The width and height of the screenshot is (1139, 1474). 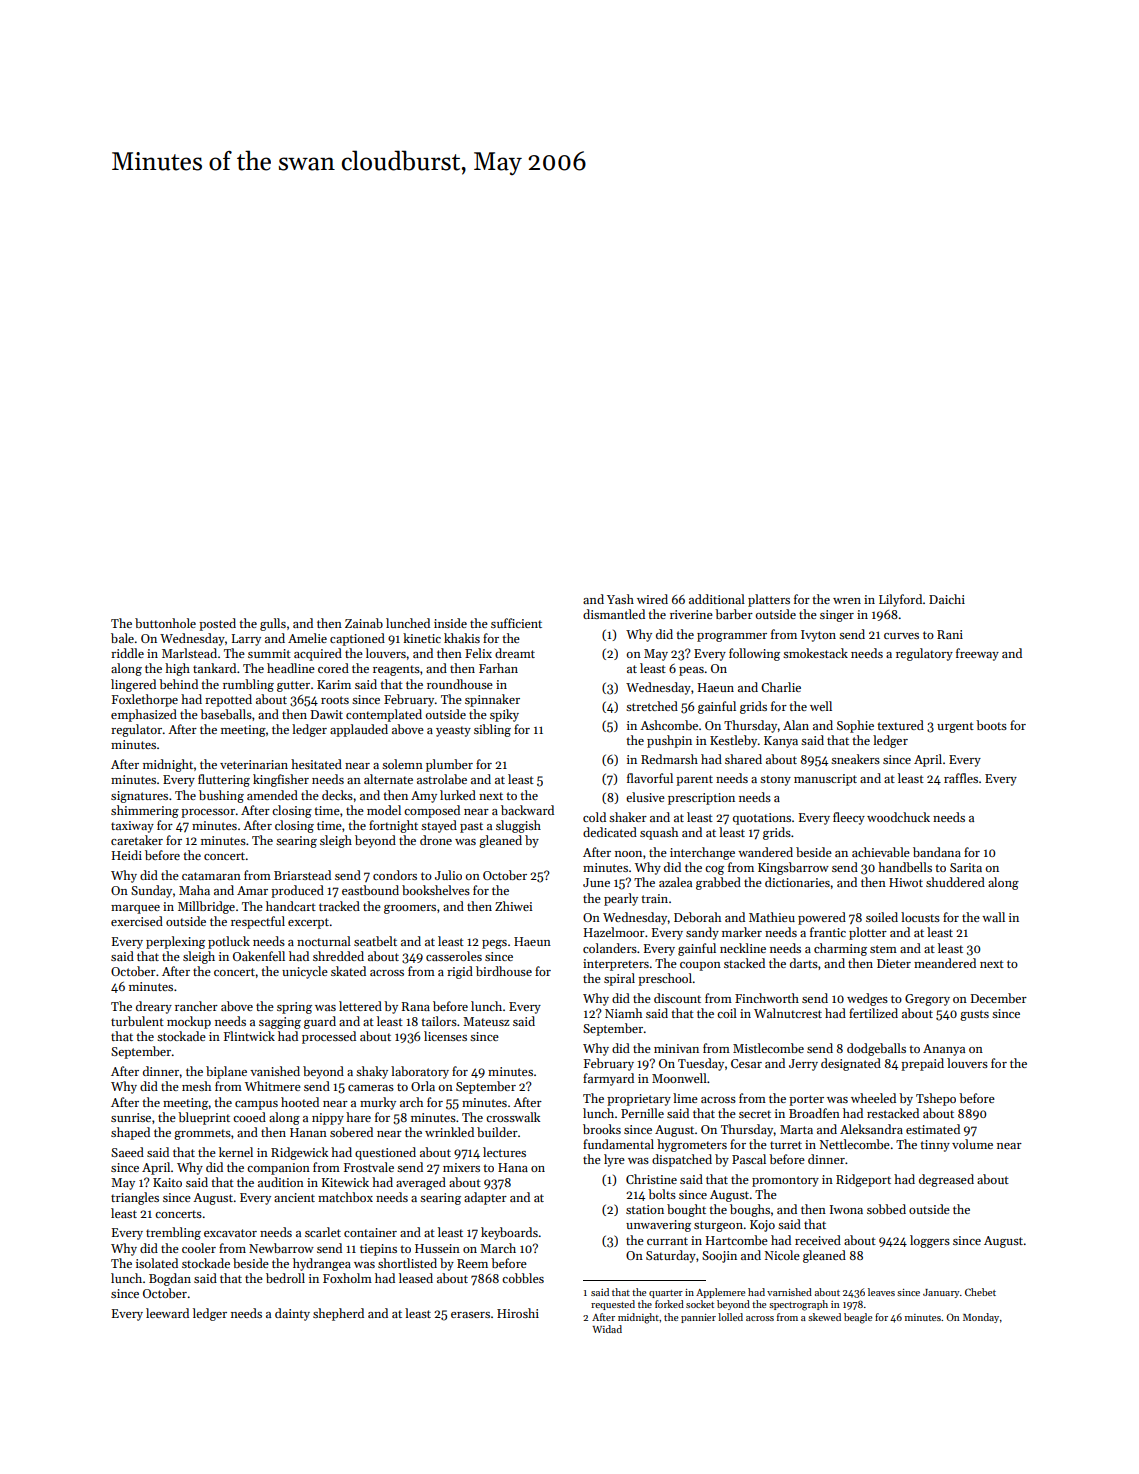 What do you see at coordinates (338, 1314) in the screenshot?
I see `shepherd` at bounding box center [338, 1314].
